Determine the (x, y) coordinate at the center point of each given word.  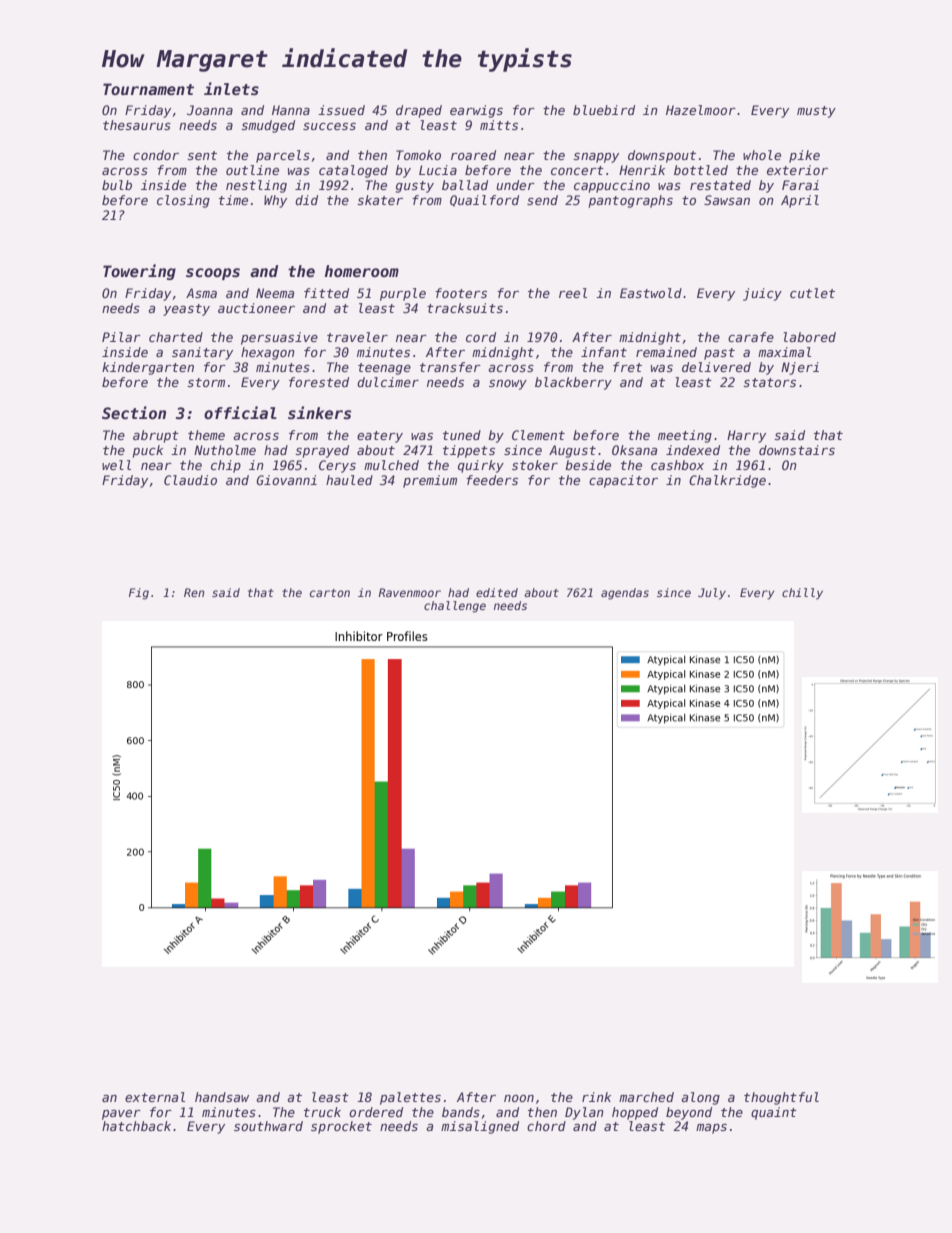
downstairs (797, 450)
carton (330, 593)
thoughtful (781, 1098)
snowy (508, 385)
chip (226, 466)
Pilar (121, 337)
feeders (492, 480)
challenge (455, 607)
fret (627, 367)
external (155, 1097)
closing (183, 201)
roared (473, 155)
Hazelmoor (701, 110)
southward (268, 1126)
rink (596, 1097)
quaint (774, 1113)
